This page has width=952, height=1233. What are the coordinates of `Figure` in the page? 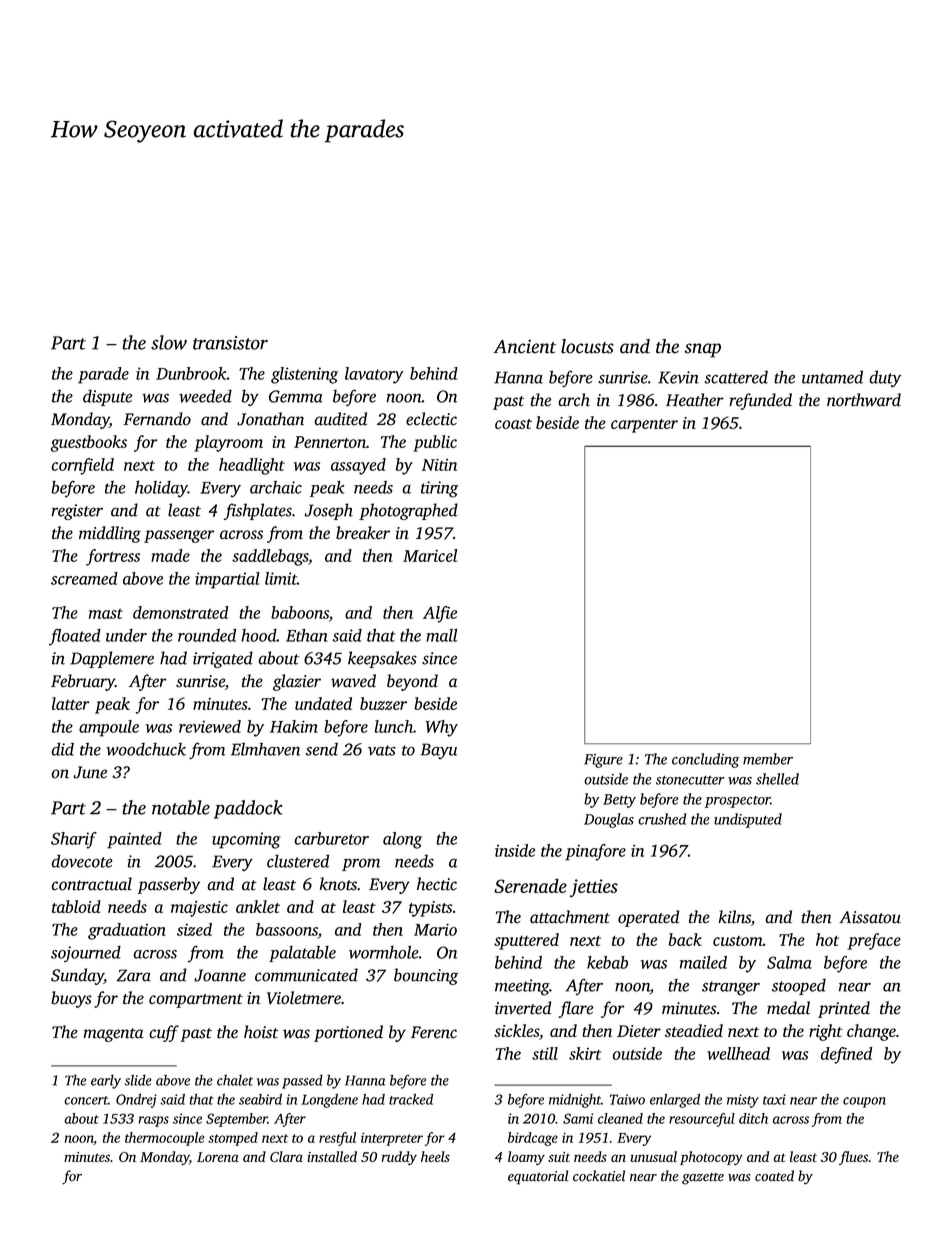 It's located at (603, 761).
